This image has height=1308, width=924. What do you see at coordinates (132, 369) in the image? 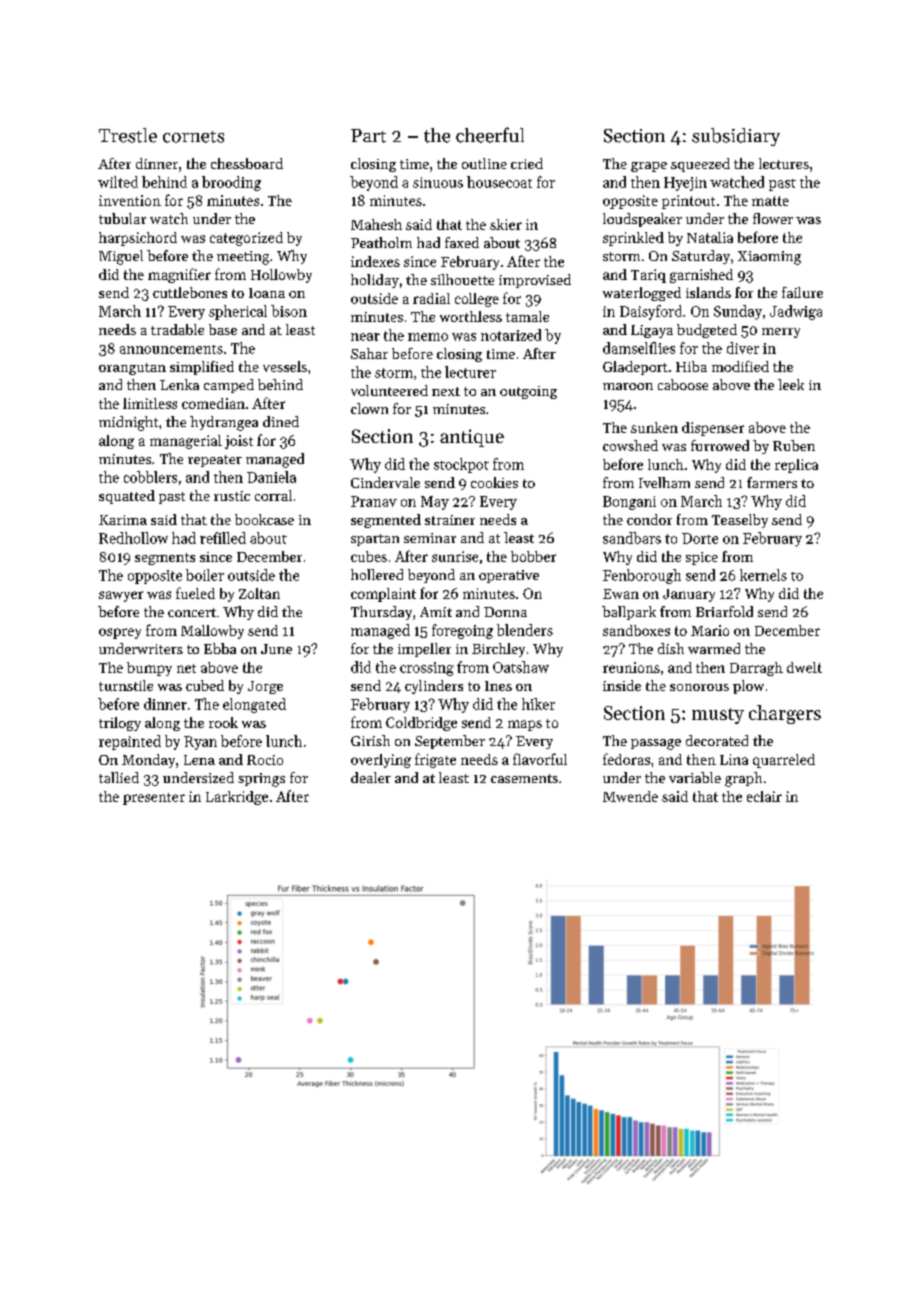
I see `orangutan` at bounding box center [132, 369].
